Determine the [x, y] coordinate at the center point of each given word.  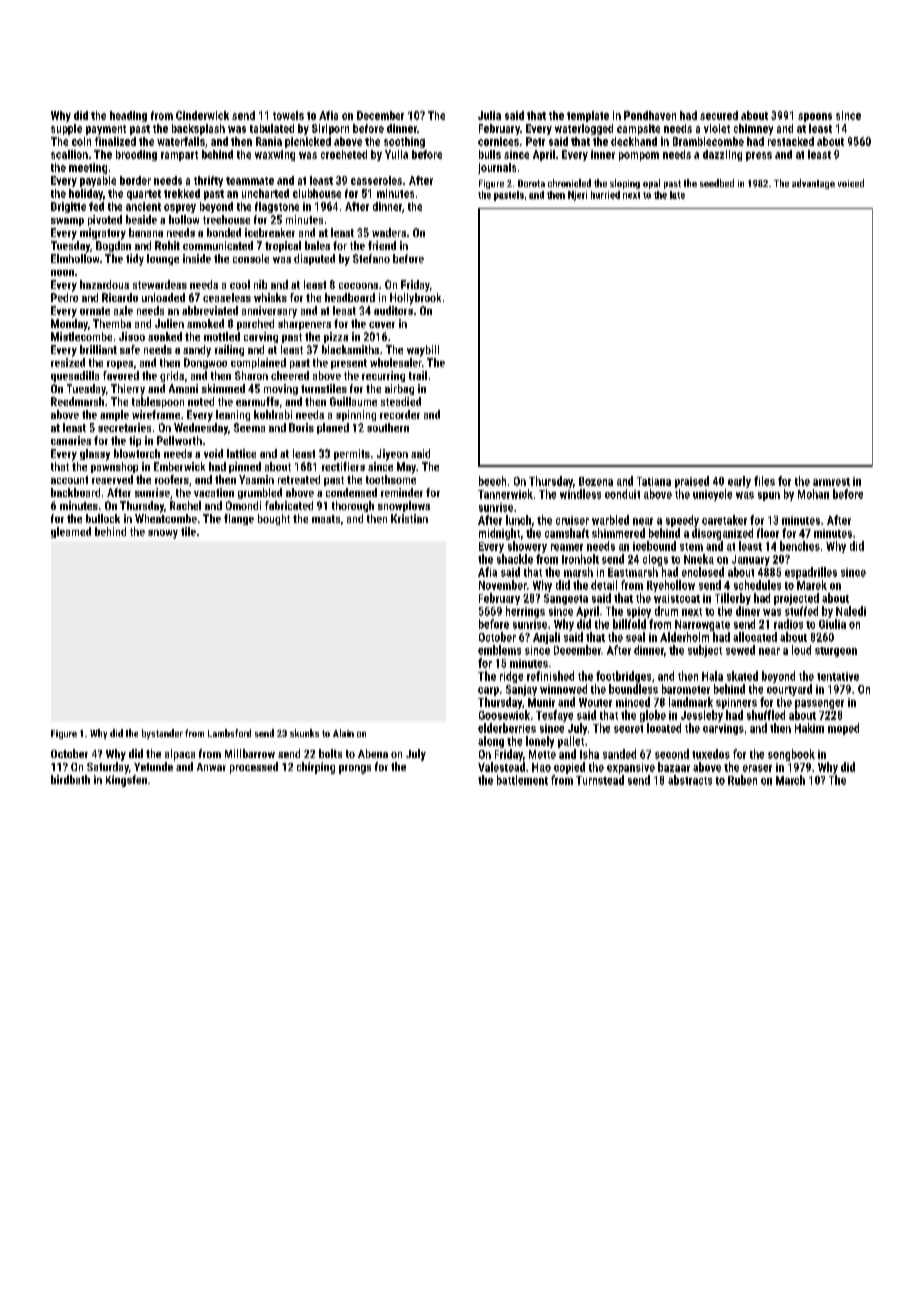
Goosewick [504, 715]
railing [229, 350]
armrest [831, 482]
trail [418, 375]
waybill [423, 351]
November [503, 585]
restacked [791, 141]
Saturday [108, 768]
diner [748, 611]
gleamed [71, 532]
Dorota [531, 183]
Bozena [596, 481]
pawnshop [114, 467]
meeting [88, 168]
